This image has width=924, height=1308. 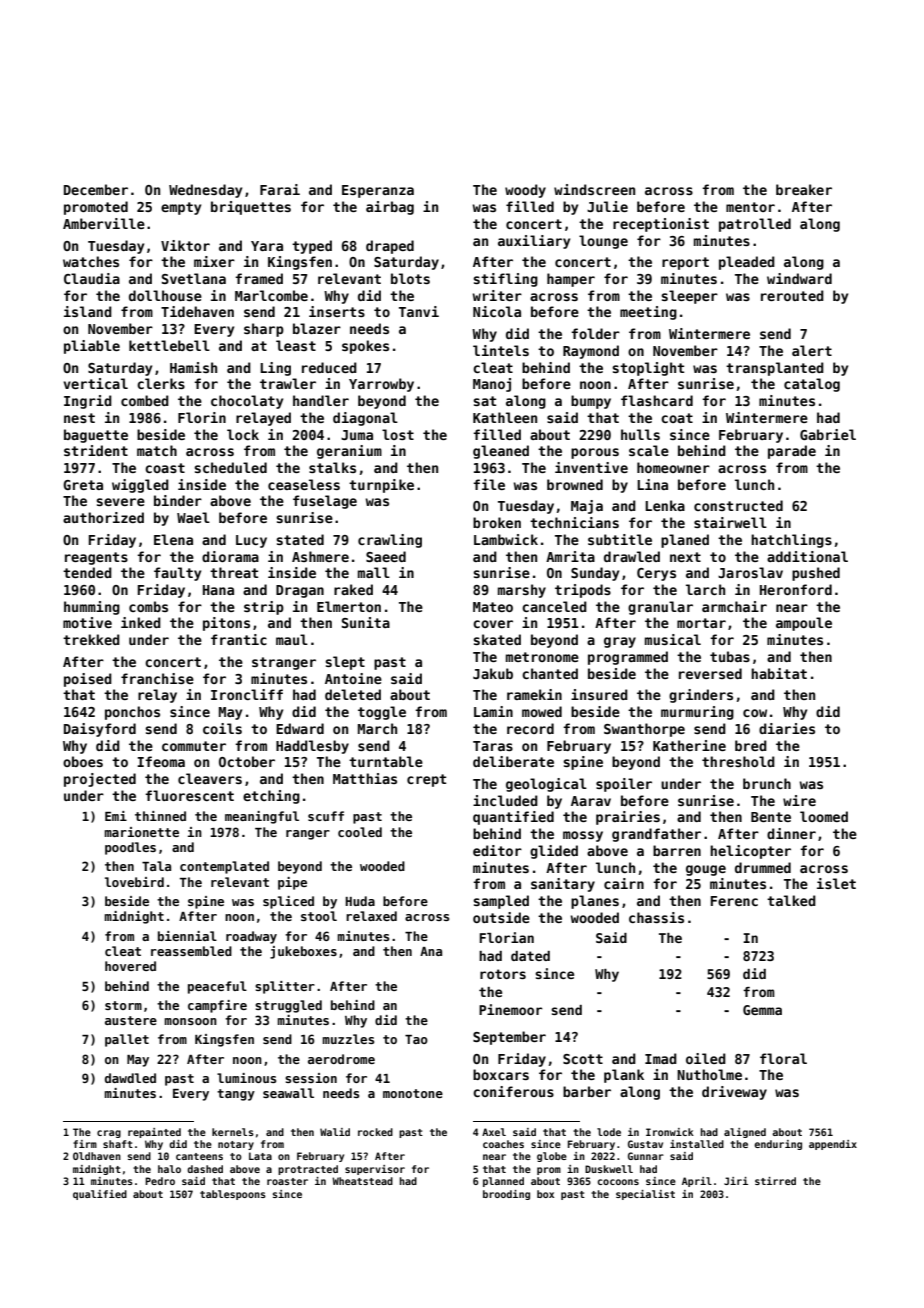 I want to click on diaries, so click(x=787, y=728).
